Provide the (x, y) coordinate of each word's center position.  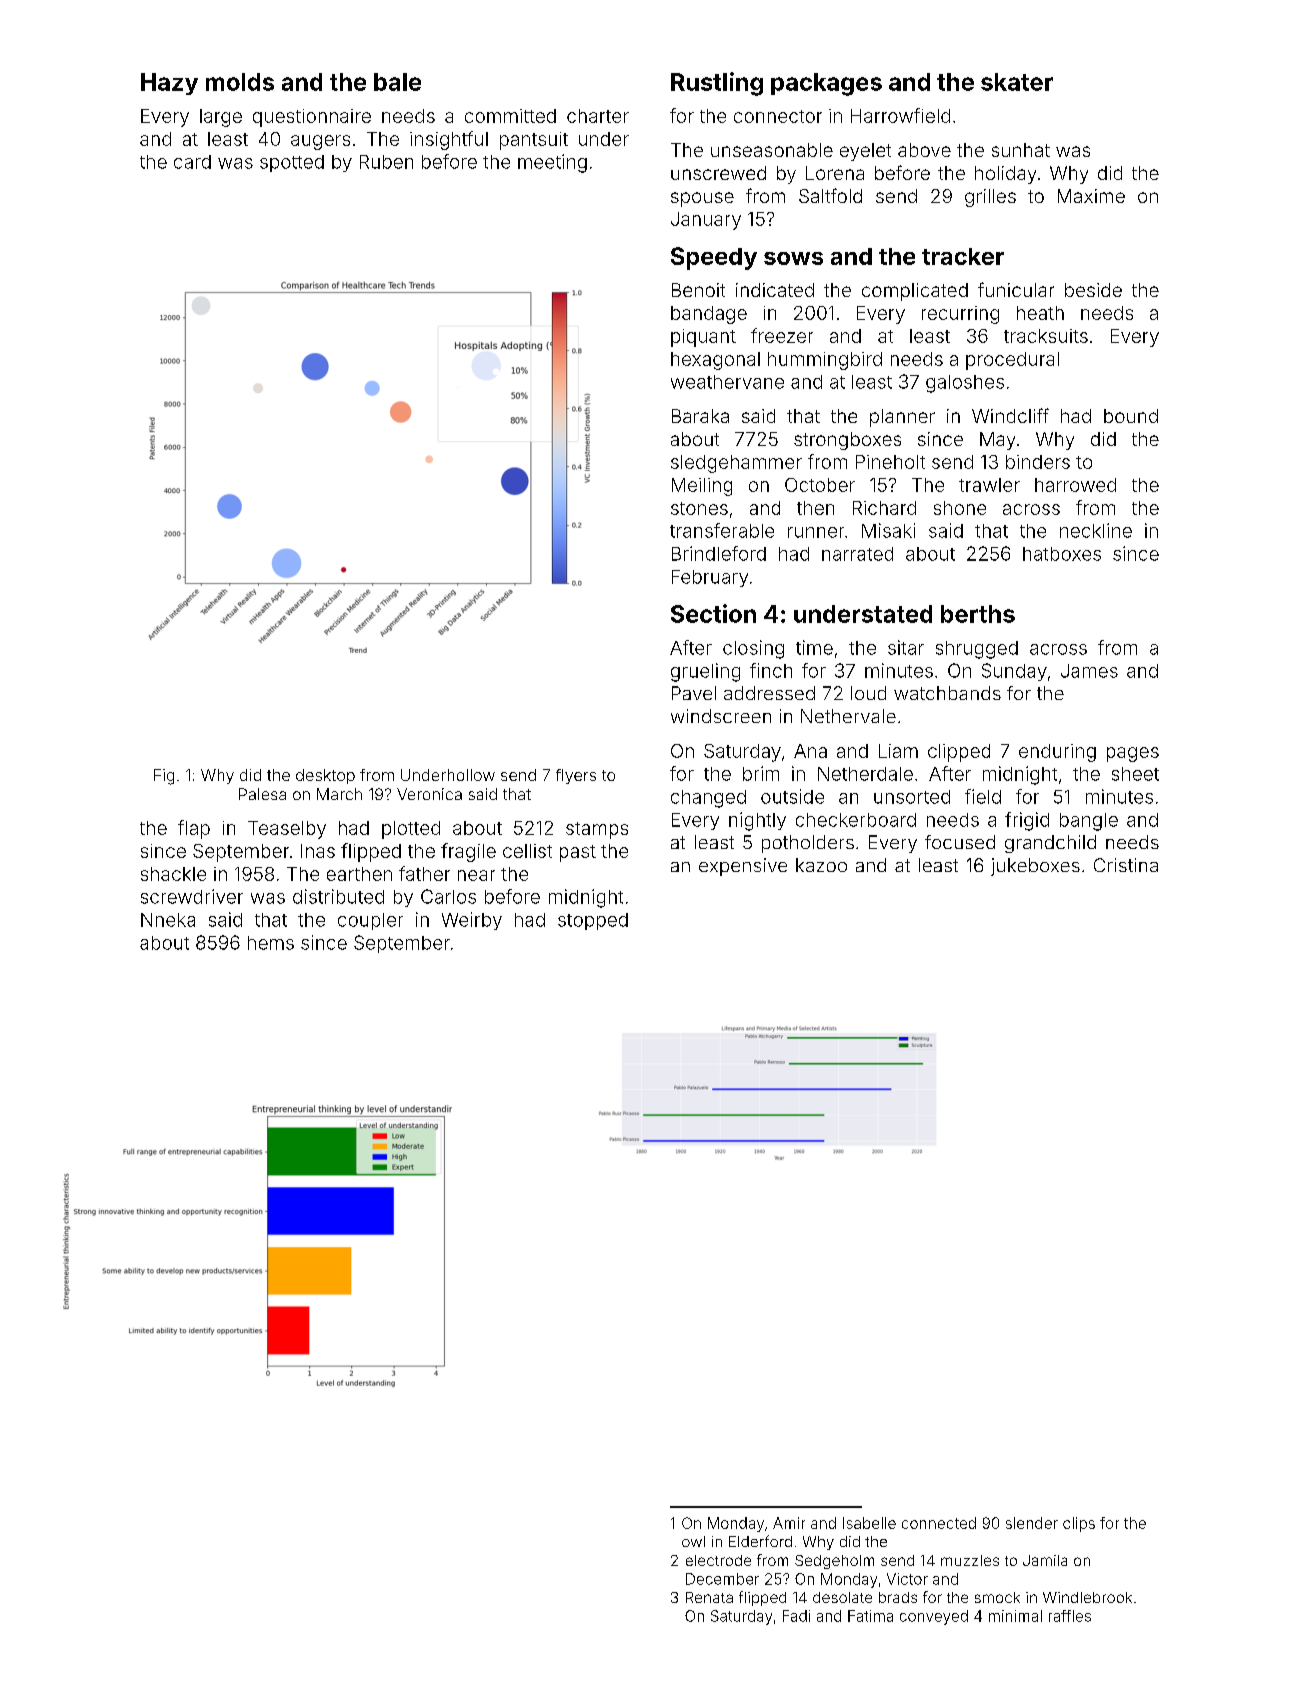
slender (1032, 1523)
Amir (789, 1523)
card (192, 162)
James (1089, 671)
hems (271, 943)
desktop (325, 776)
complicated (915, 292)
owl (693, 1541)
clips (1079, 1524)
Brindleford (719, 553)
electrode (718, 1560)
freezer (782, 335)
